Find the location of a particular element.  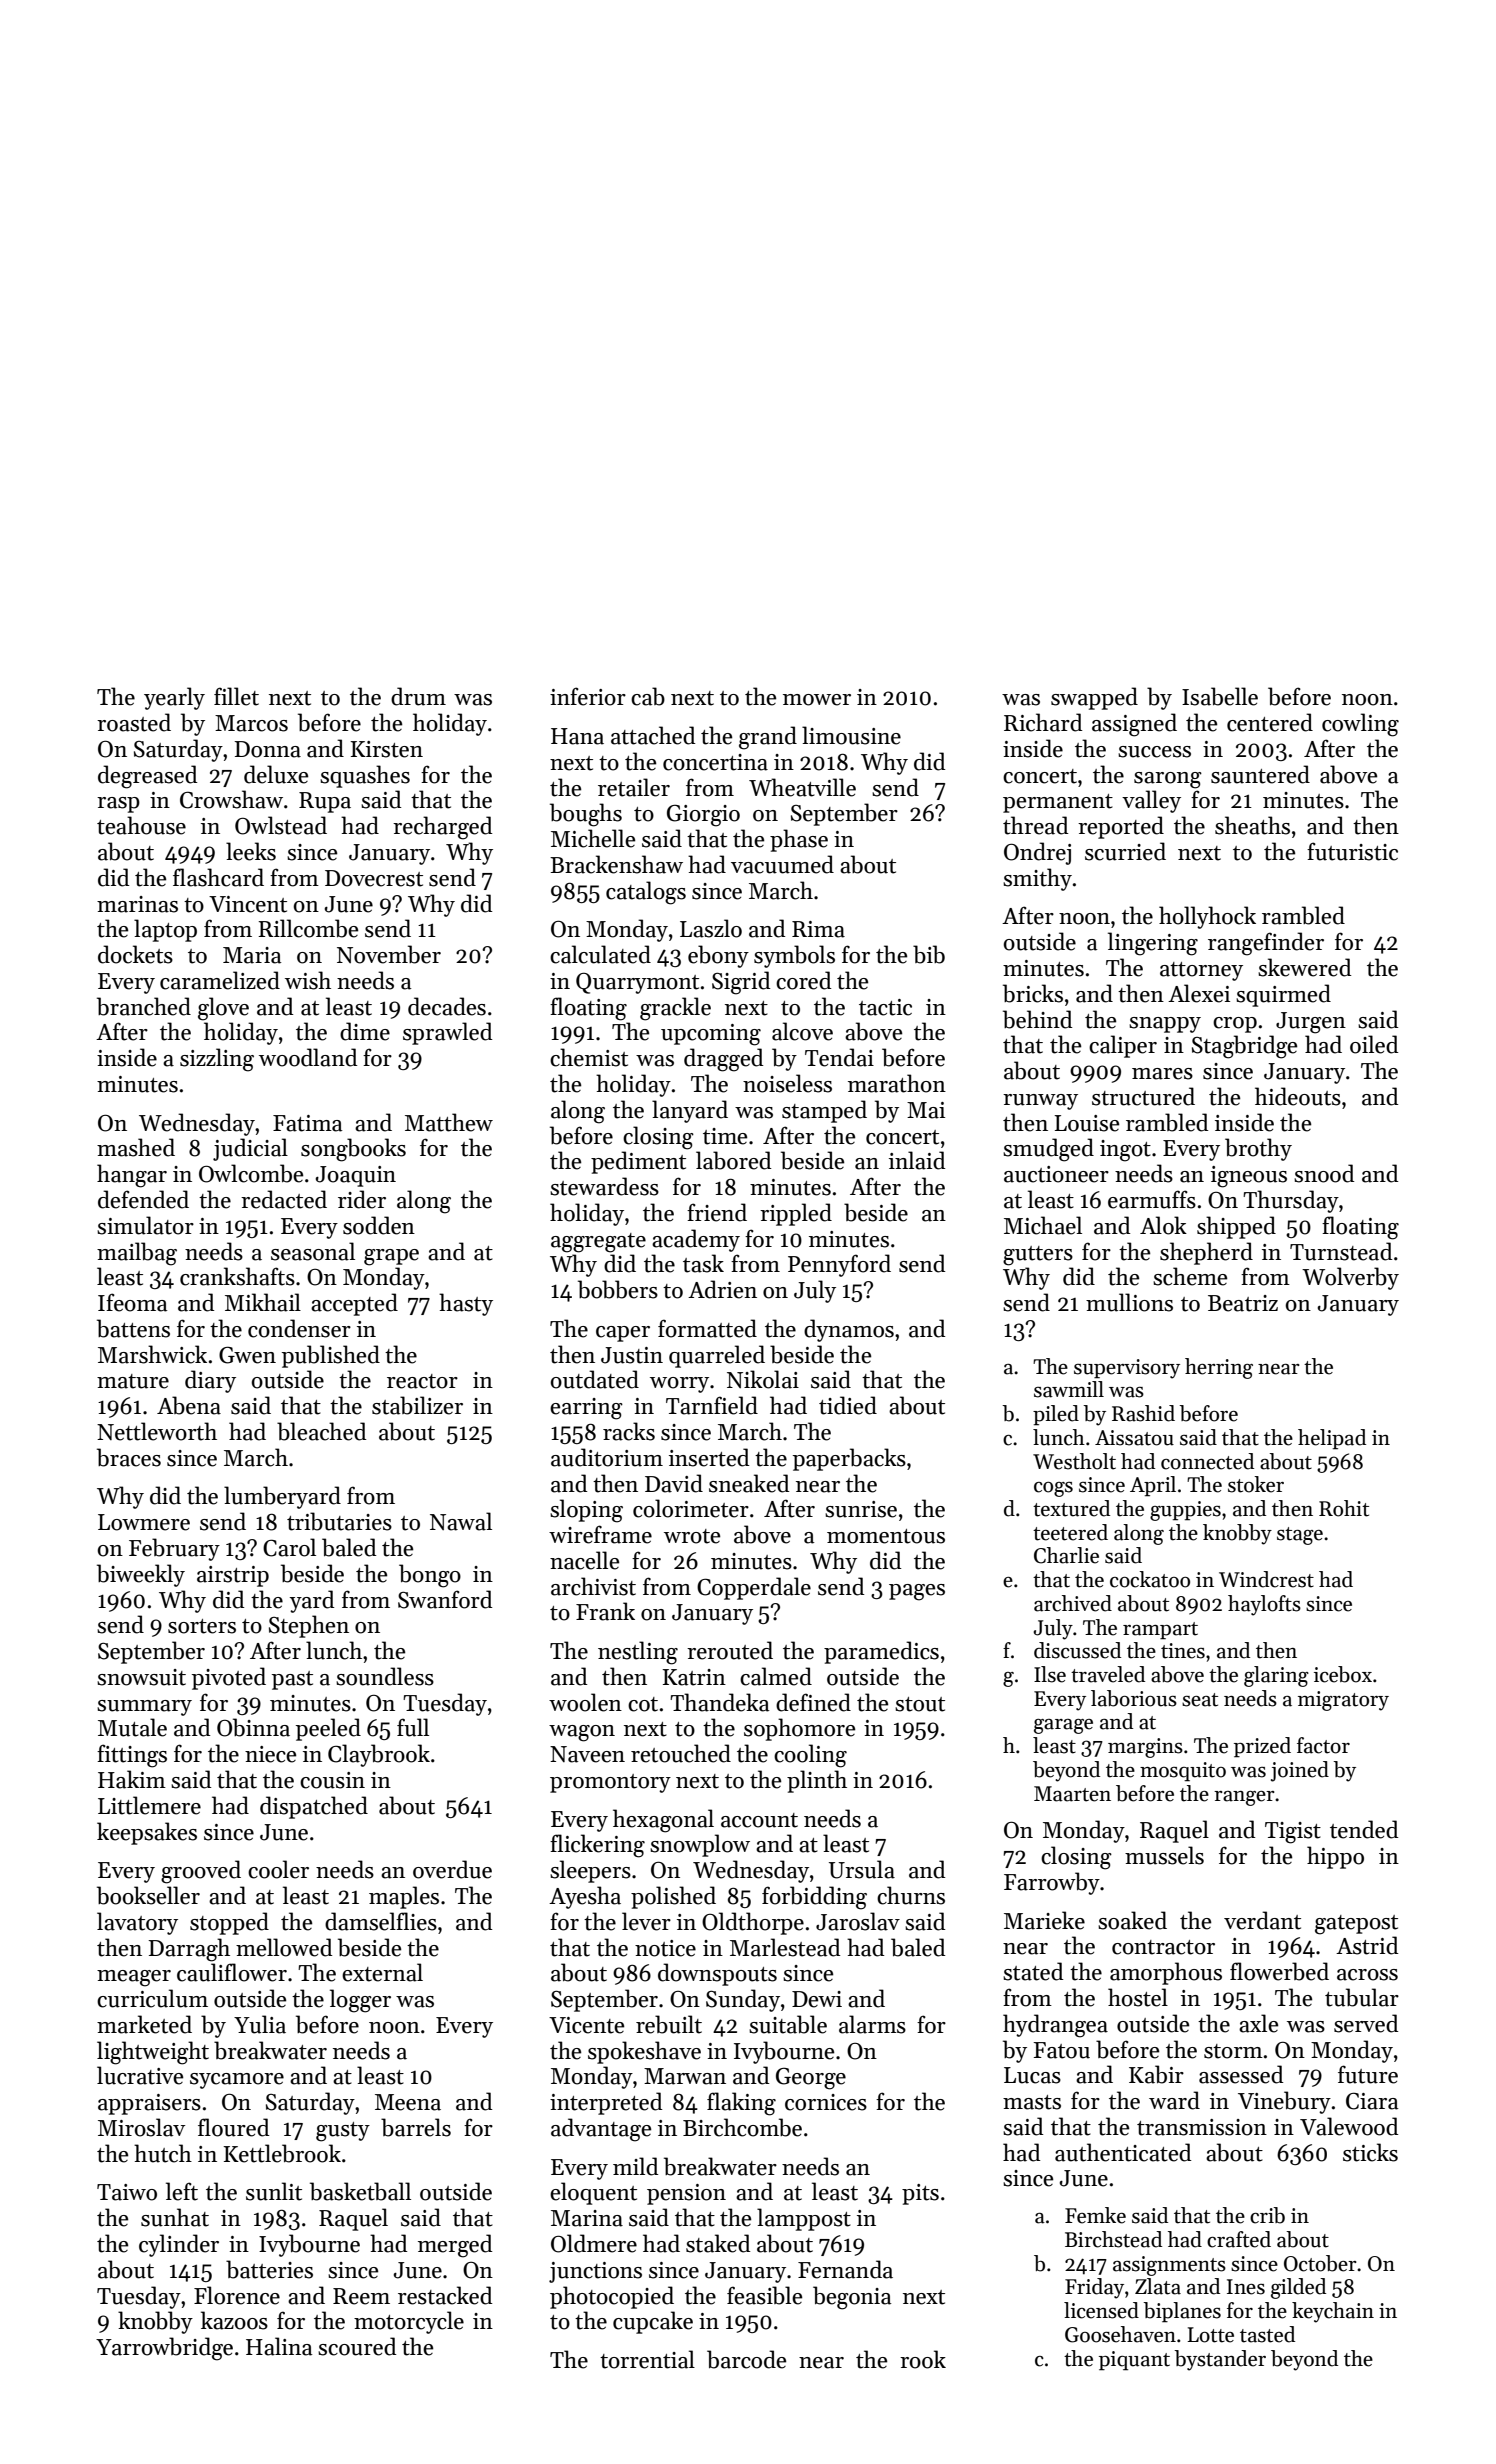

mower is located at coordinates (817, 700).
